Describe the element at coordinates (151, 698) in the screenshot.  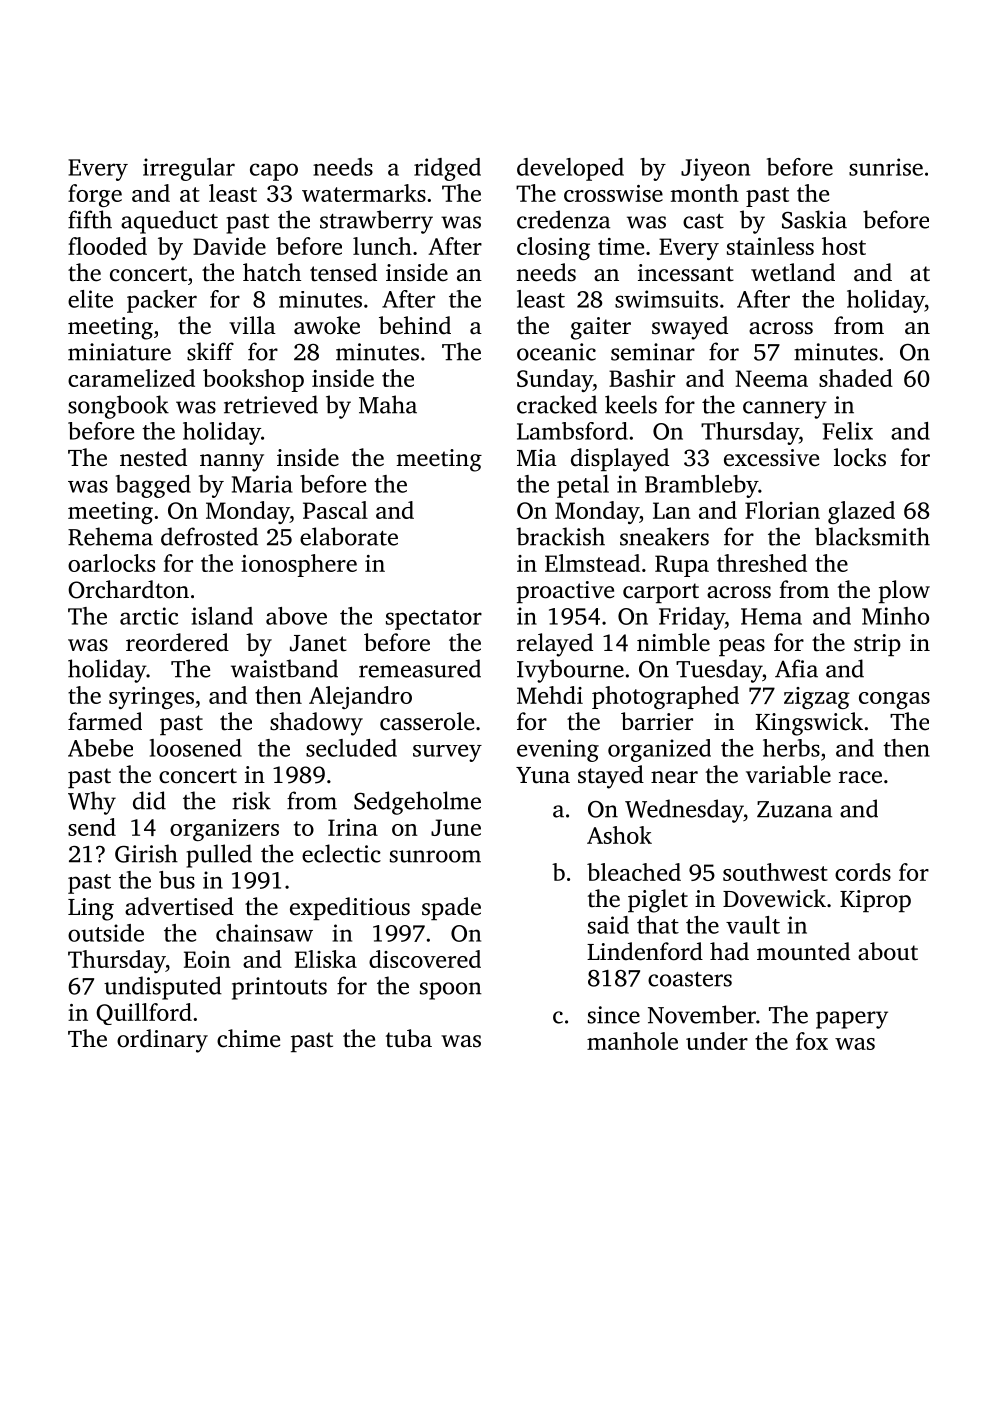
I see `syringes` at that location.
